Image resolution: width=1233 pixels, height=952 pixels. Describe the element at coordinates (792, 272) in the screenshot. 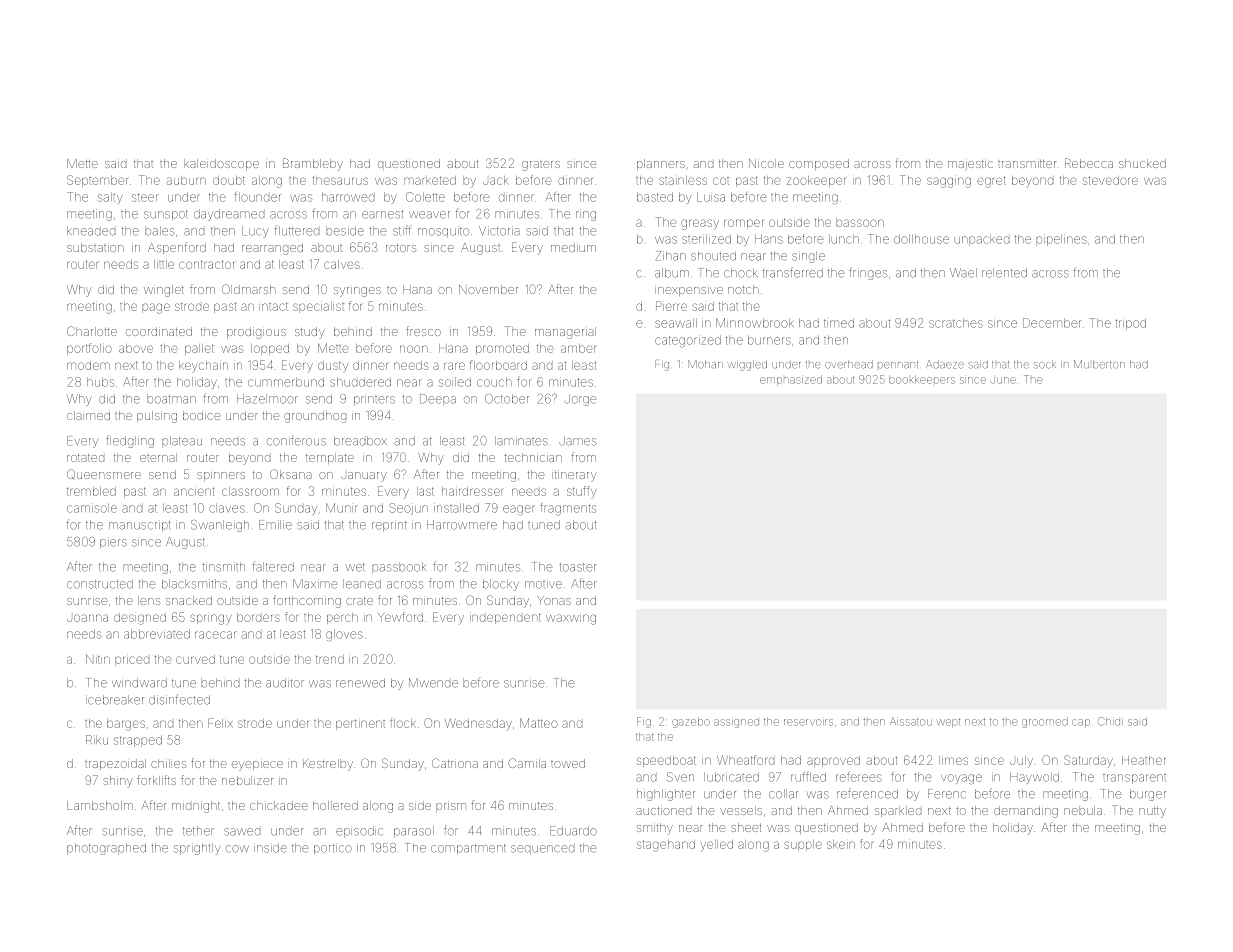

I see `transferred` at that location.
